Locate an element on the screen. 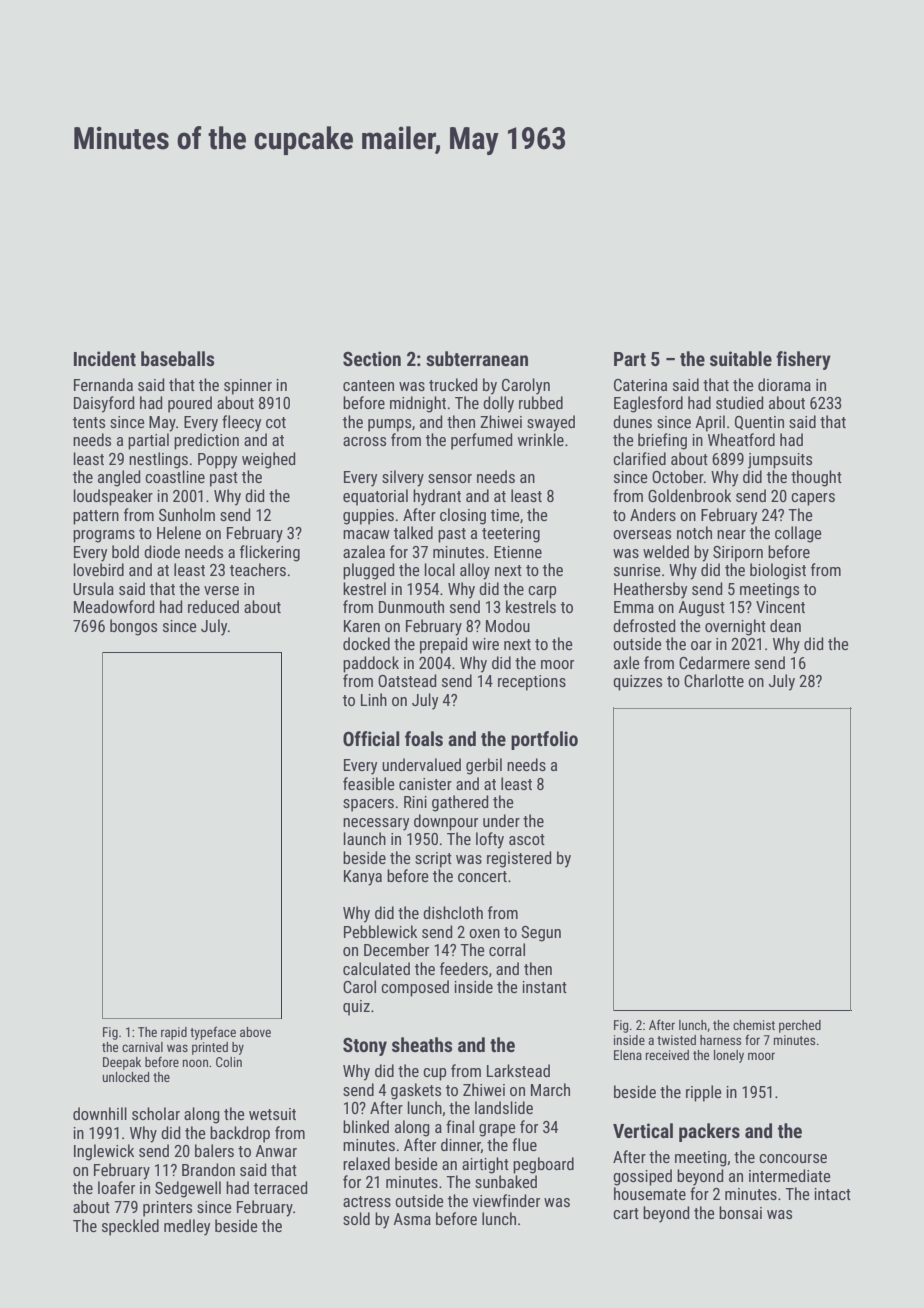  wrinkle is located at coordinates (541, 439).
